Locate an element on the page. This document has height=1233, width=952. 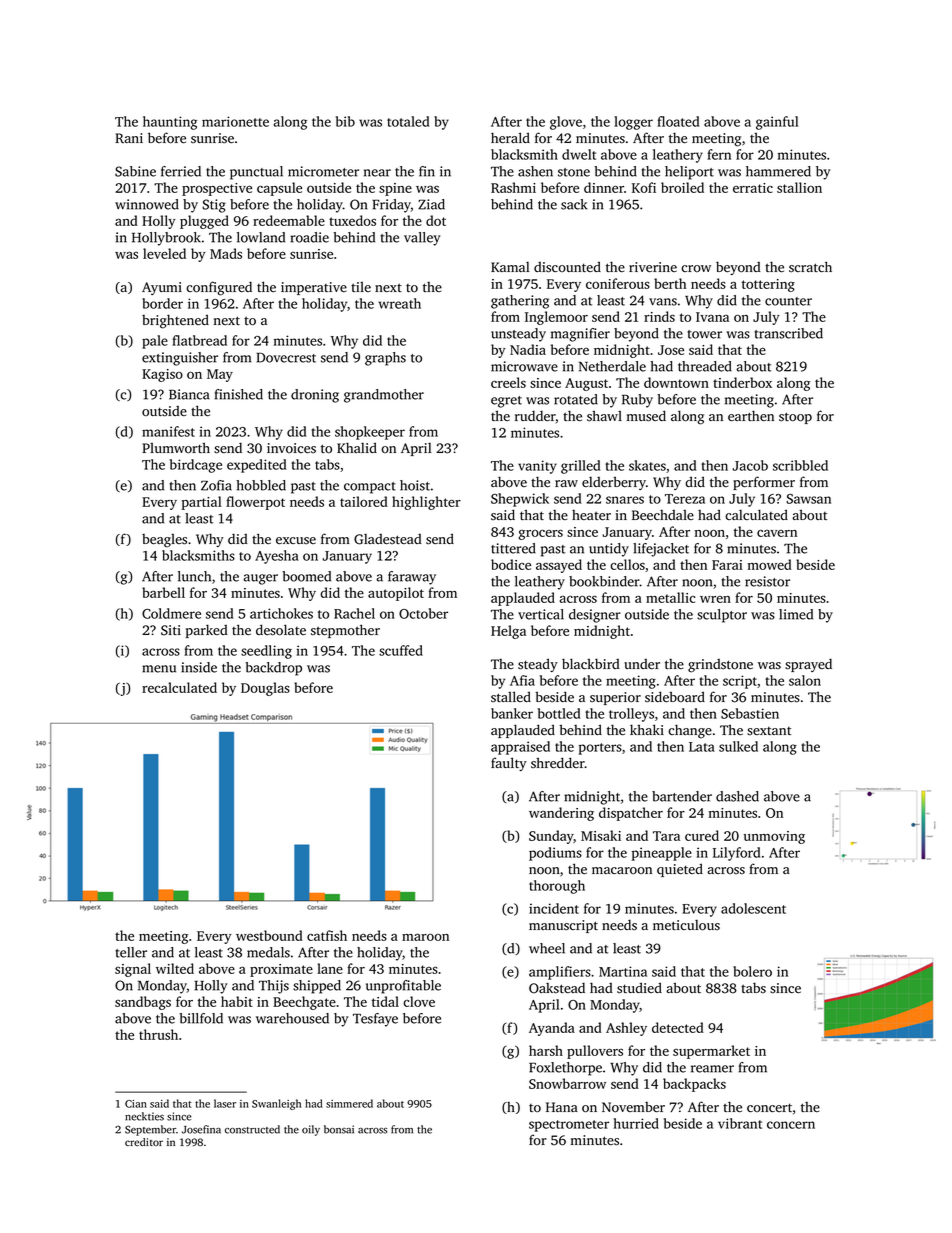
scribbled is located at coordinates (800, 465).
